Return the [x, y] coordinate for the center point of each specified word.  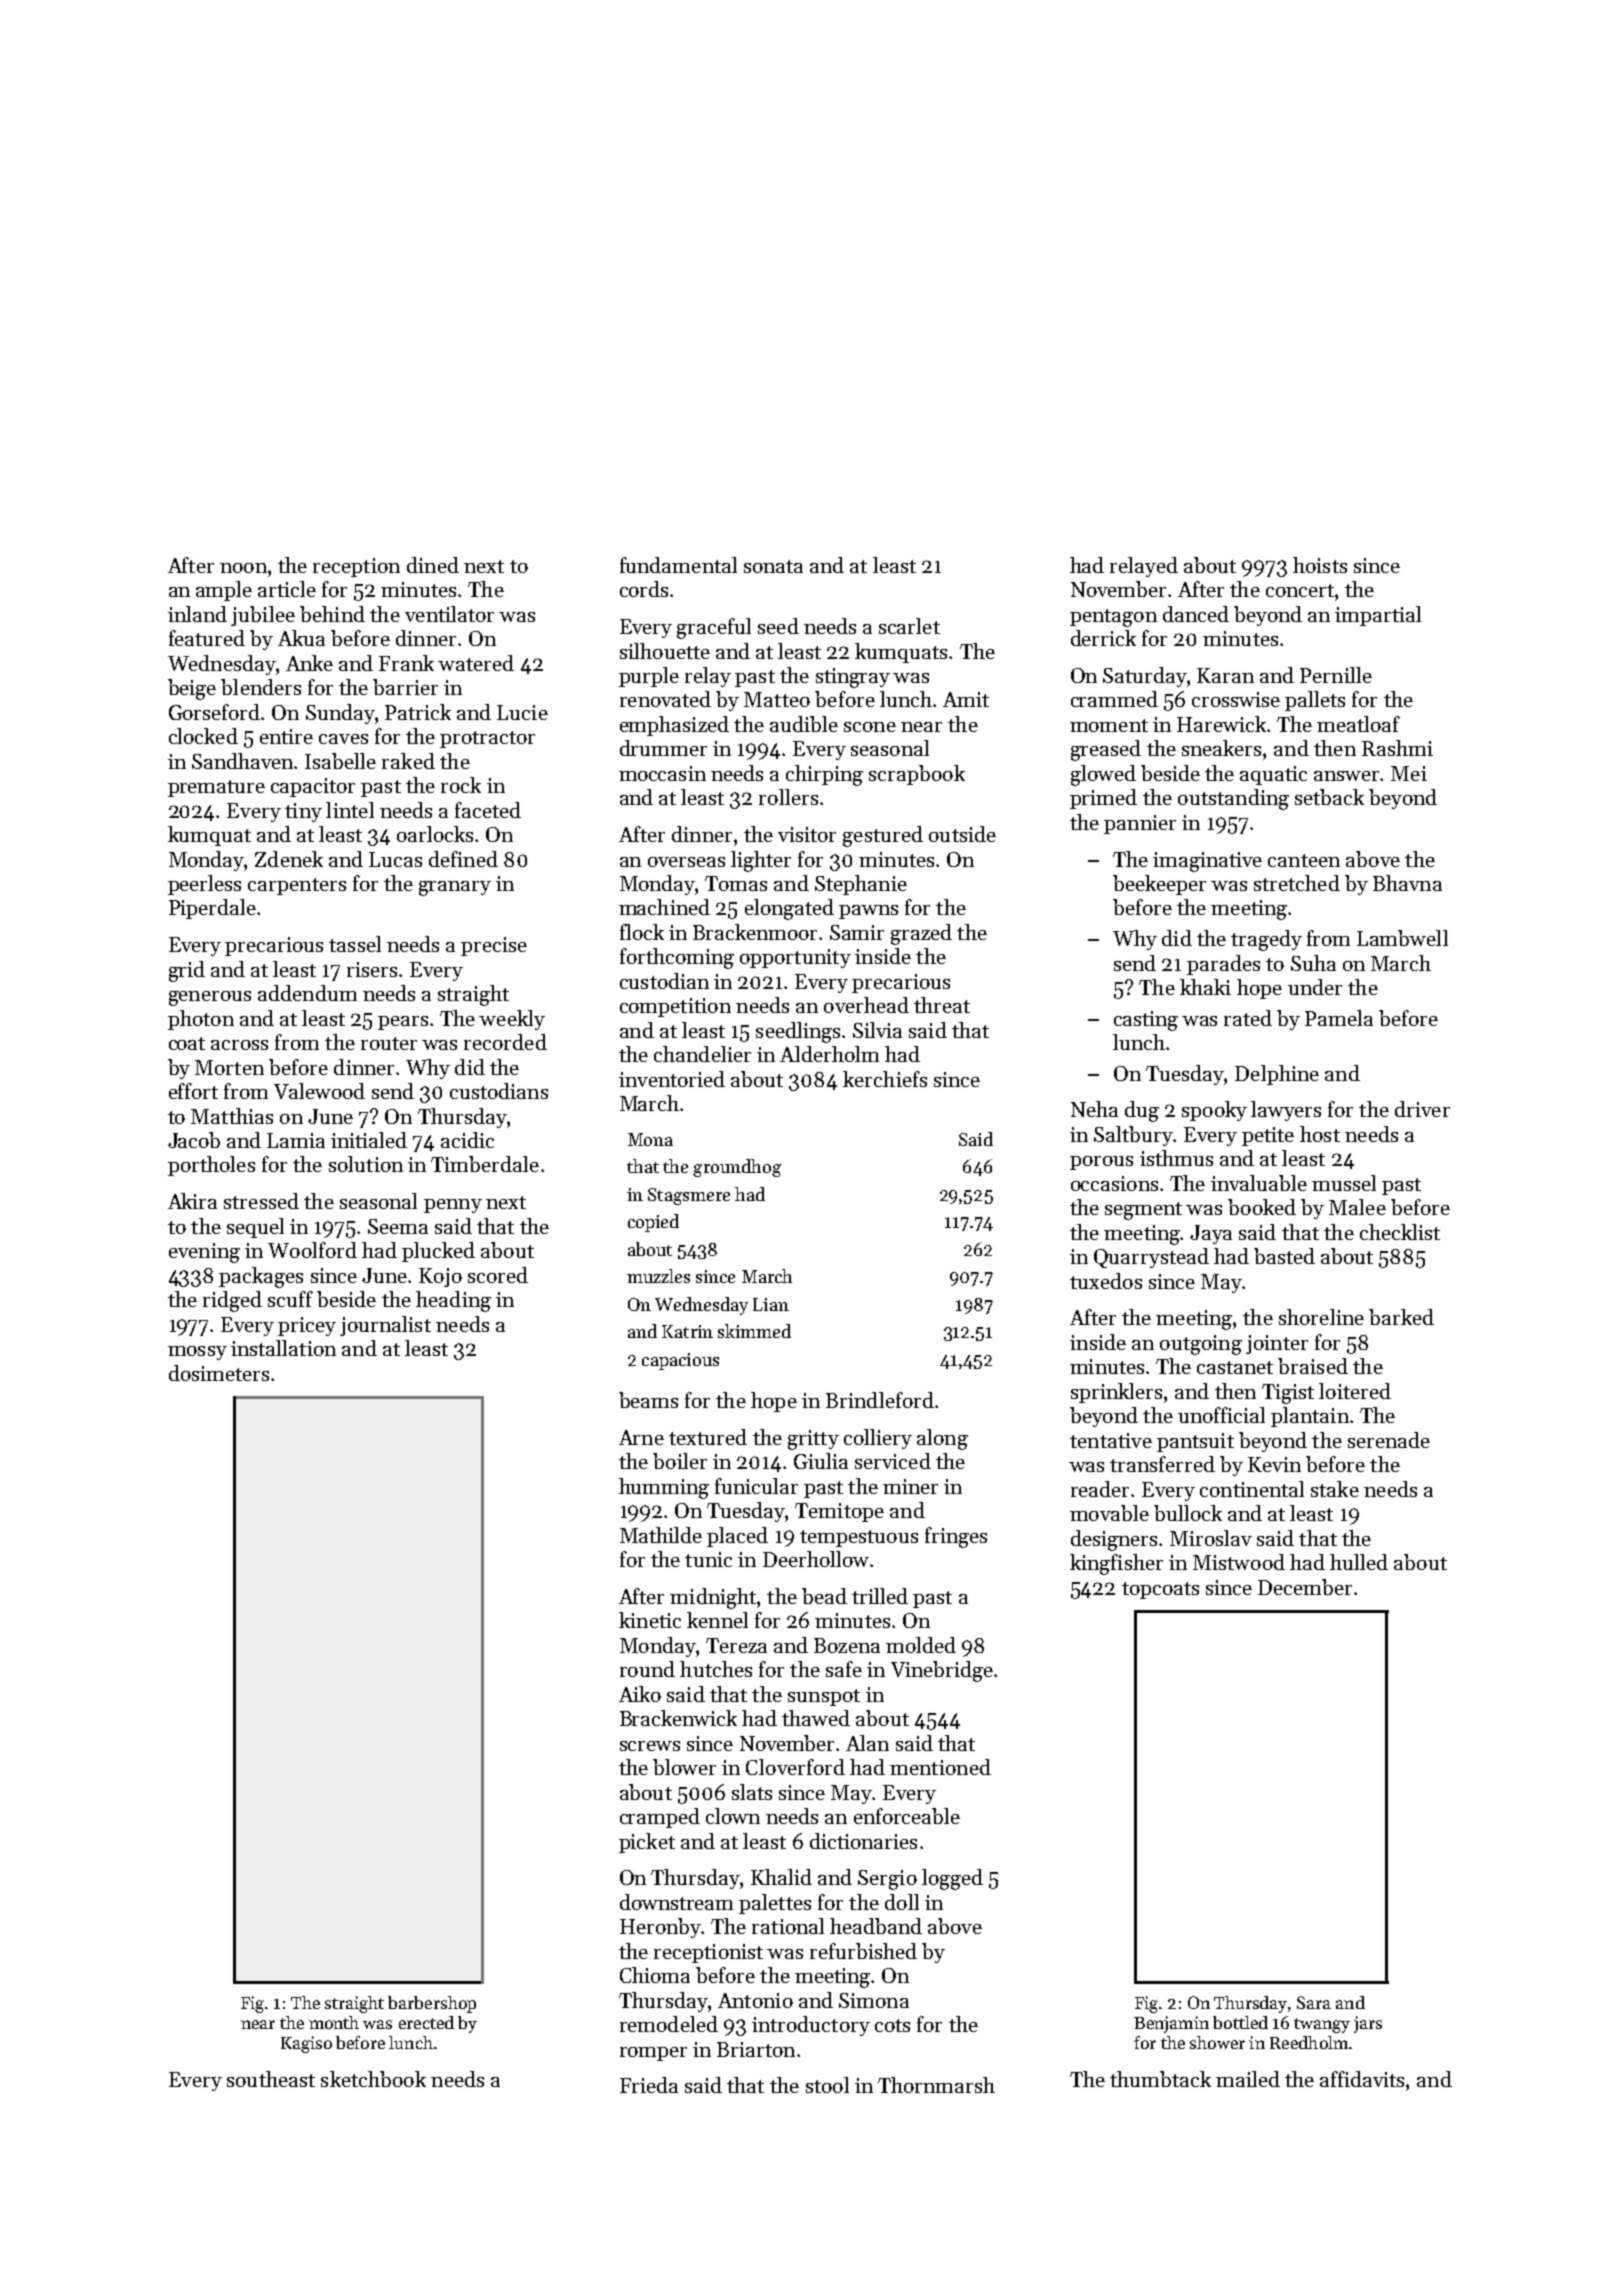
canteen [1304, 860]
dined [433, 565]
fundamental [678, 565]
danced [1196, 614]
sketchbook [373, 2079]
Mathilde [661, 1535]
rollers [788, 797]
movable [1109, 1513]
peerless [204, 885]
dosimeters [219, 1373]
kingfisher [1116, 1564]
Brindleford [880, 1400]
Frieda [649, 2085]
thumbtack [1160, 2079]
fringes [956, 1537]
